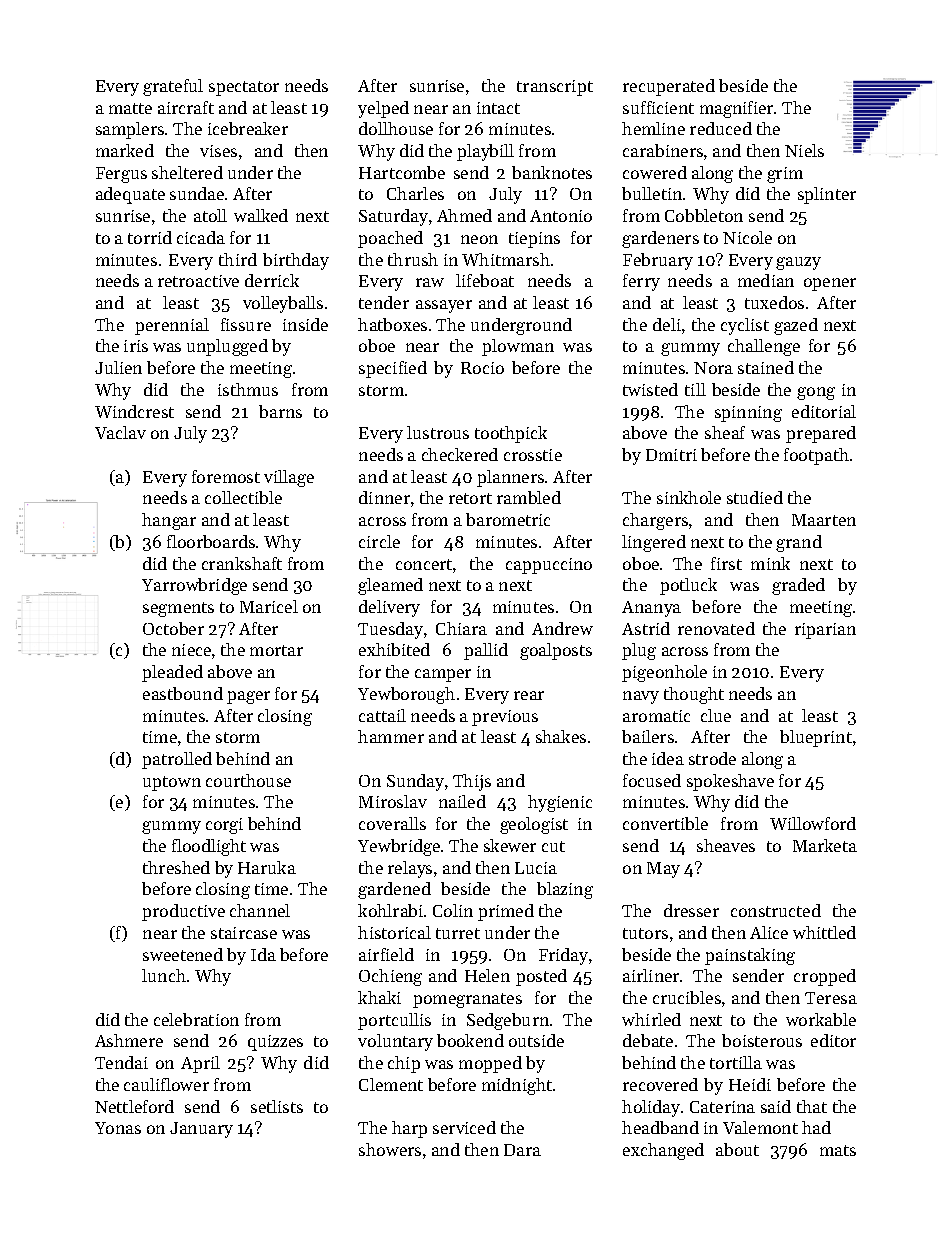 Image resolution: width=952 pixels, height=1233 pixels. What do you see at coordinates (534, 240) in the screenshot?
I see `tiepins` at bounding box center [534, 240].
